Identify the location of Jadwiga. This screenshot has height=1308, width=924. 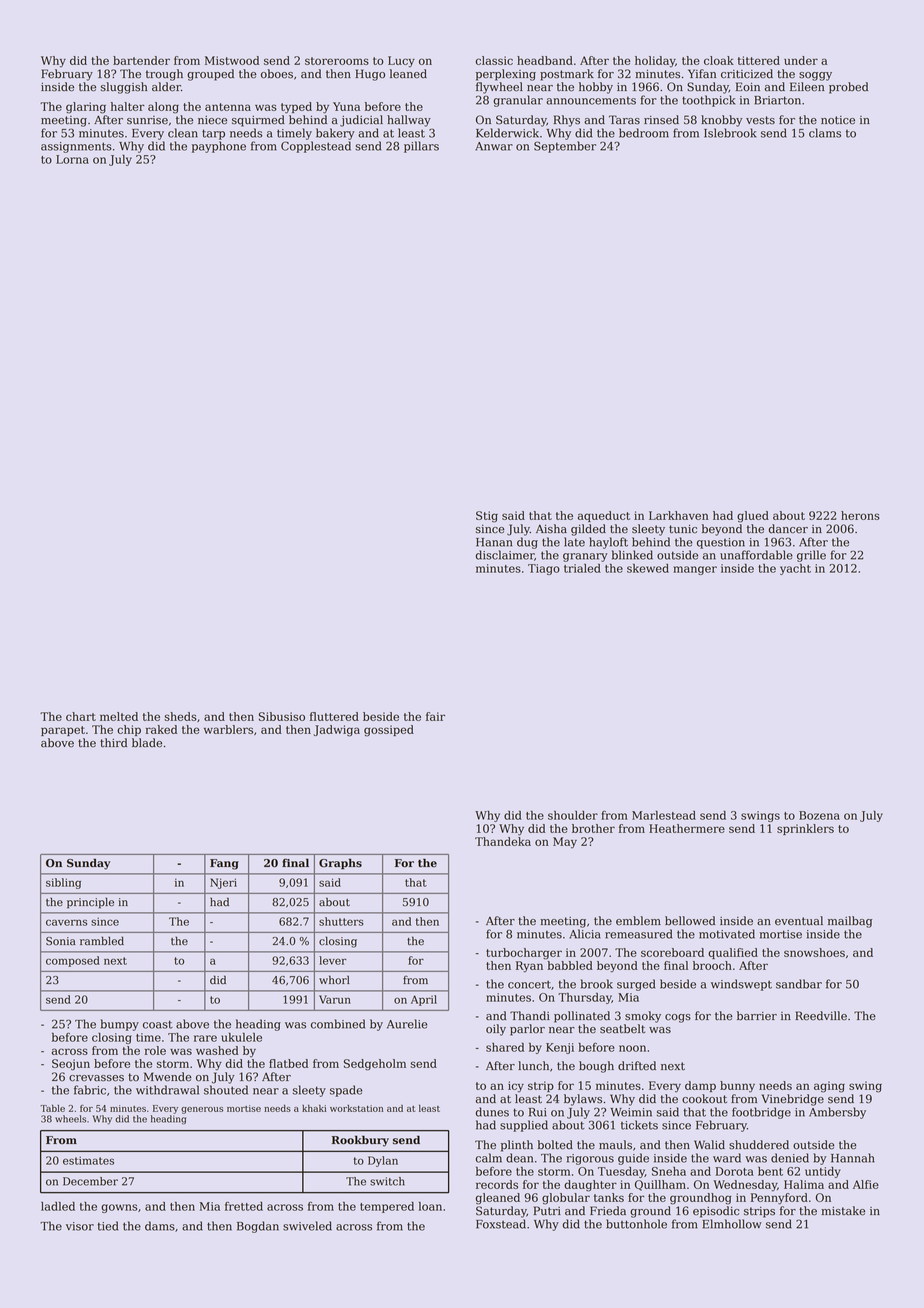
(337, 731).
